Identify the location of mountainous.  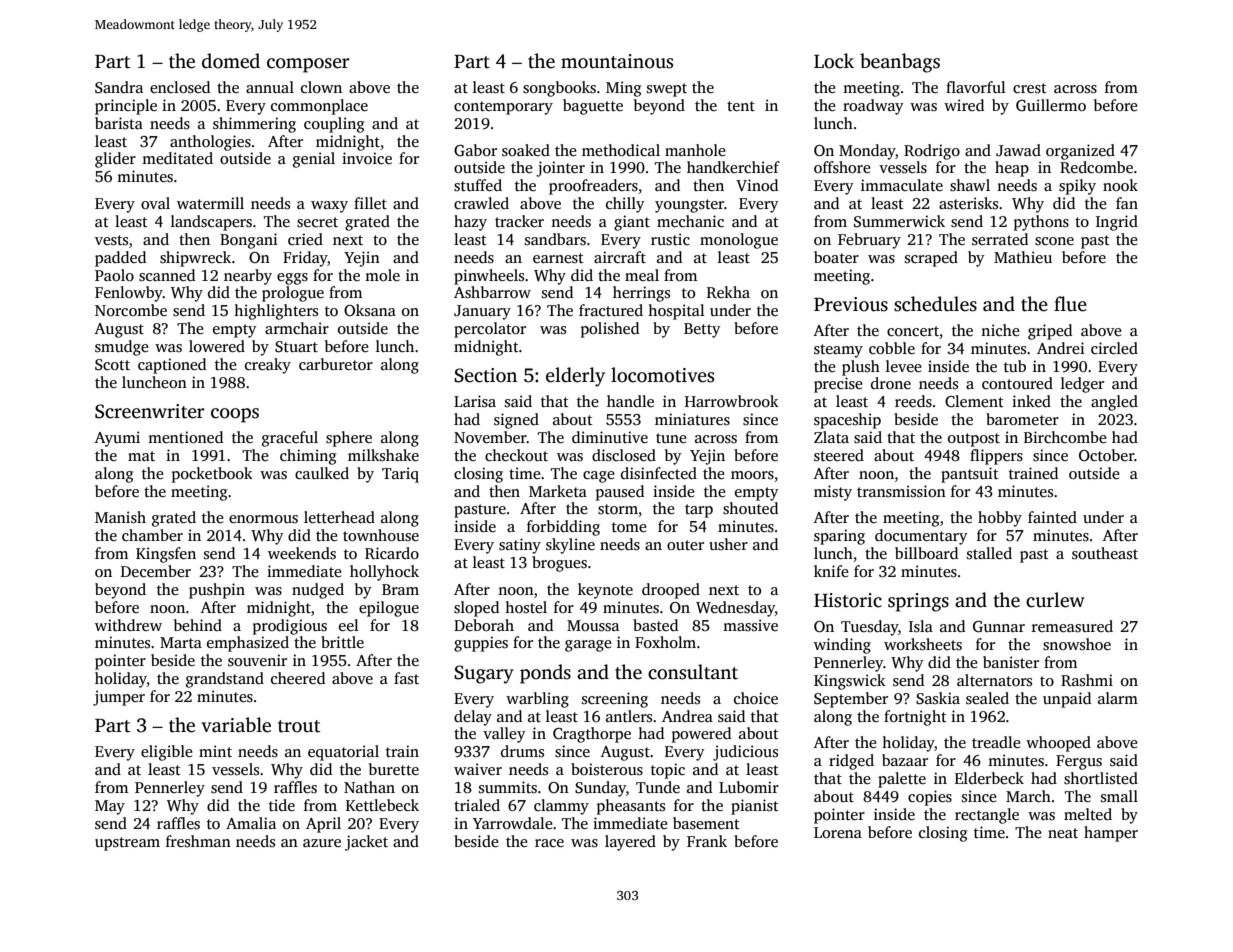
(617, 61).
